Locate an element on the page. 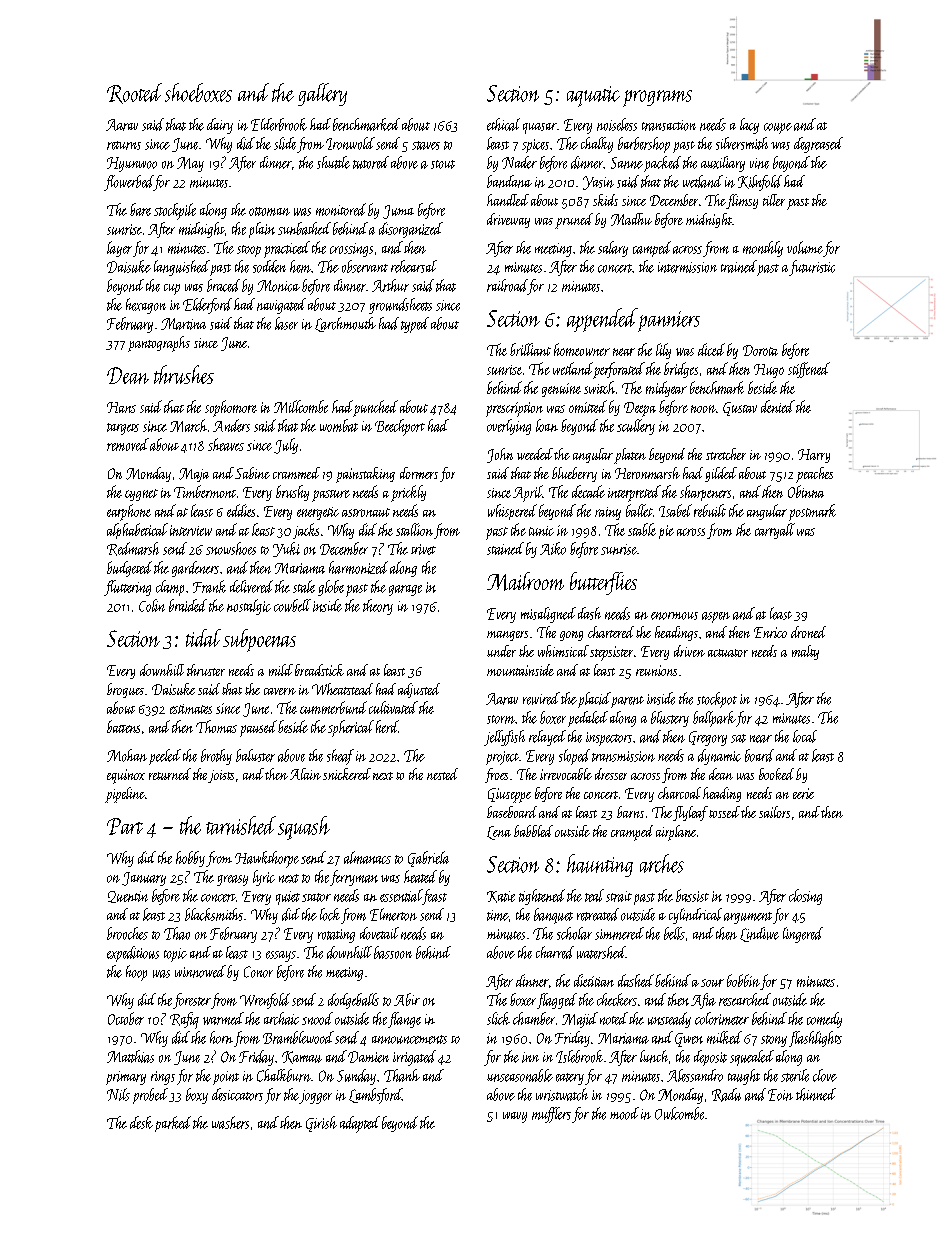 The height and width of the image is (1233, 952). degreased is located at coordinates (818, 145).
